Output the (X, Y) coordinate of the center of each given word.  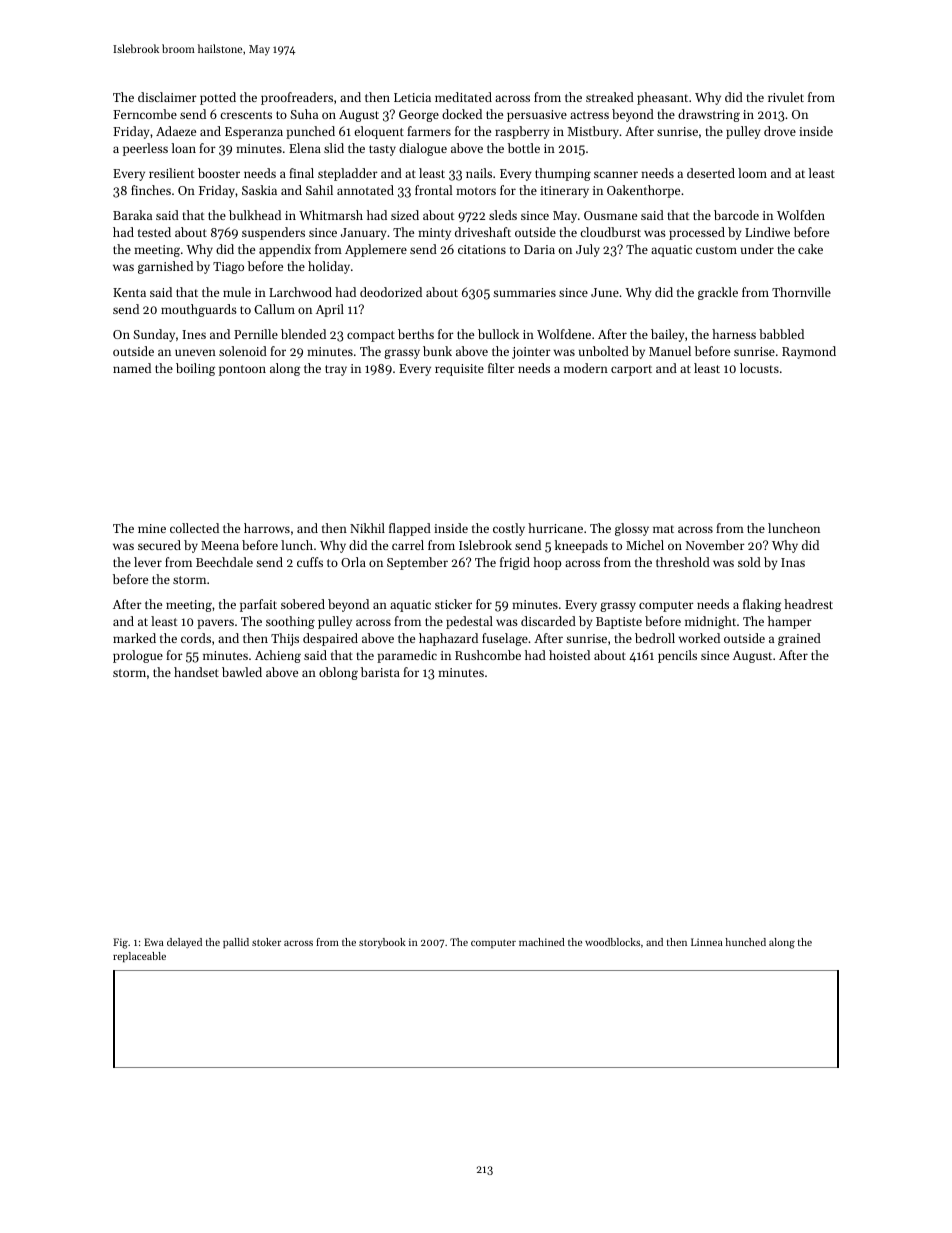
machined (542, 942)
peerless (145, 149)
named (132, 368)
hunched (745, 942)
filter (501, 368)
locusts (759, 368)
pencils (677, 656)
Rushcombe (488, 655)
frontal (434, 190)
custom (716, 250)
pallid (236, 943)
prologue (138, 656)
